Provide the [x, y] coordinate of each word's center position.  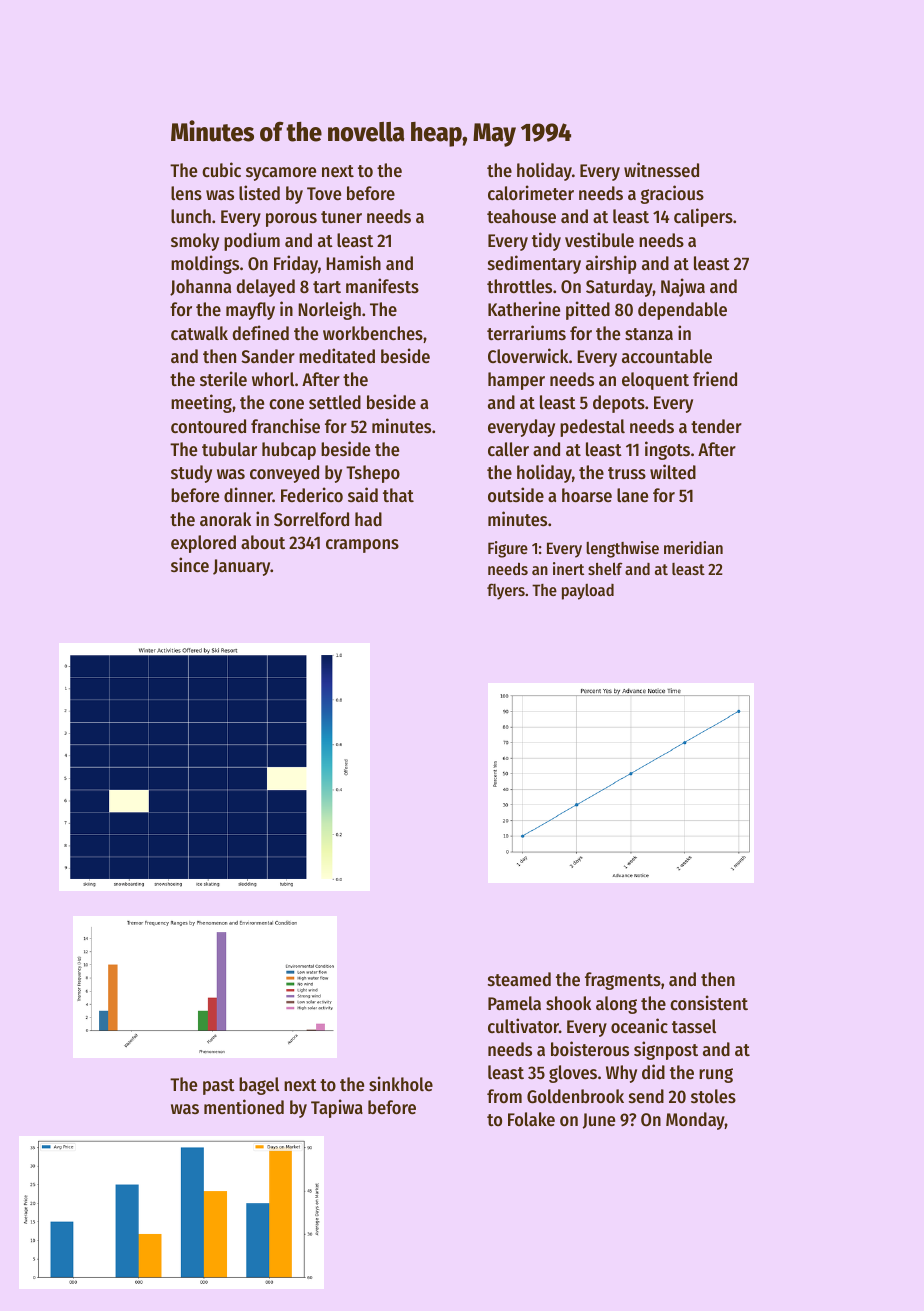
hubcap [289, 451]
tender [716, 426]
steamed [519, 979]
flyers [506, 591]
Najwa [683, 287]
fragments [623, 981]
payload [588, 592]
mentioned [244, 1106]
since [190, 564]
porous [291, 220]
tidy [546, 241]
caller [508, 449]
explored [203, 544]
